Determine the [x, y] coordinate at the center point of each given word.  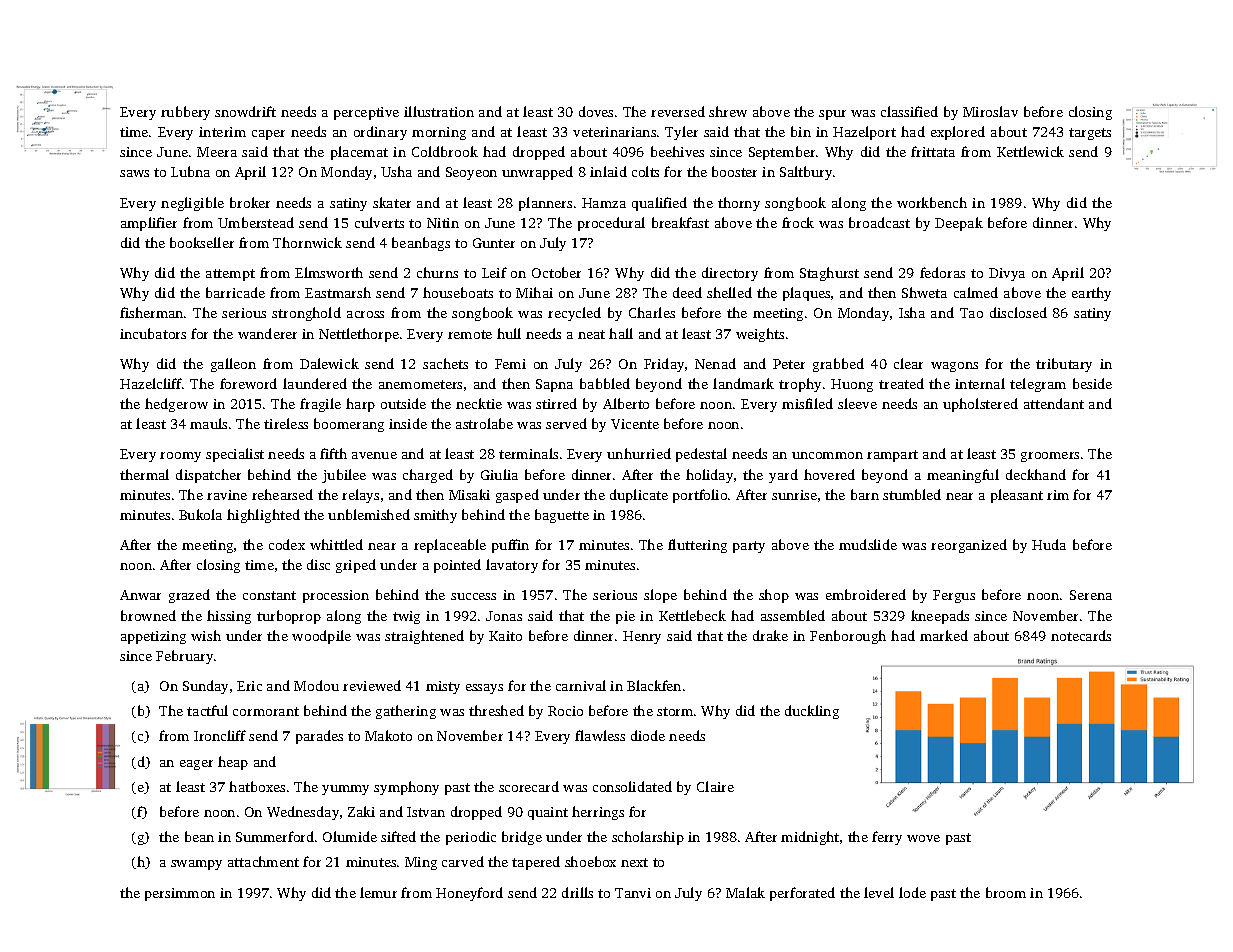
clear [908, 363]
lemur [378, 892]
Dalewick [329, 363]
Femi [510, 364]
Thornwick [307, 242]
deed [687, 292]
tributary [1064, 365]
